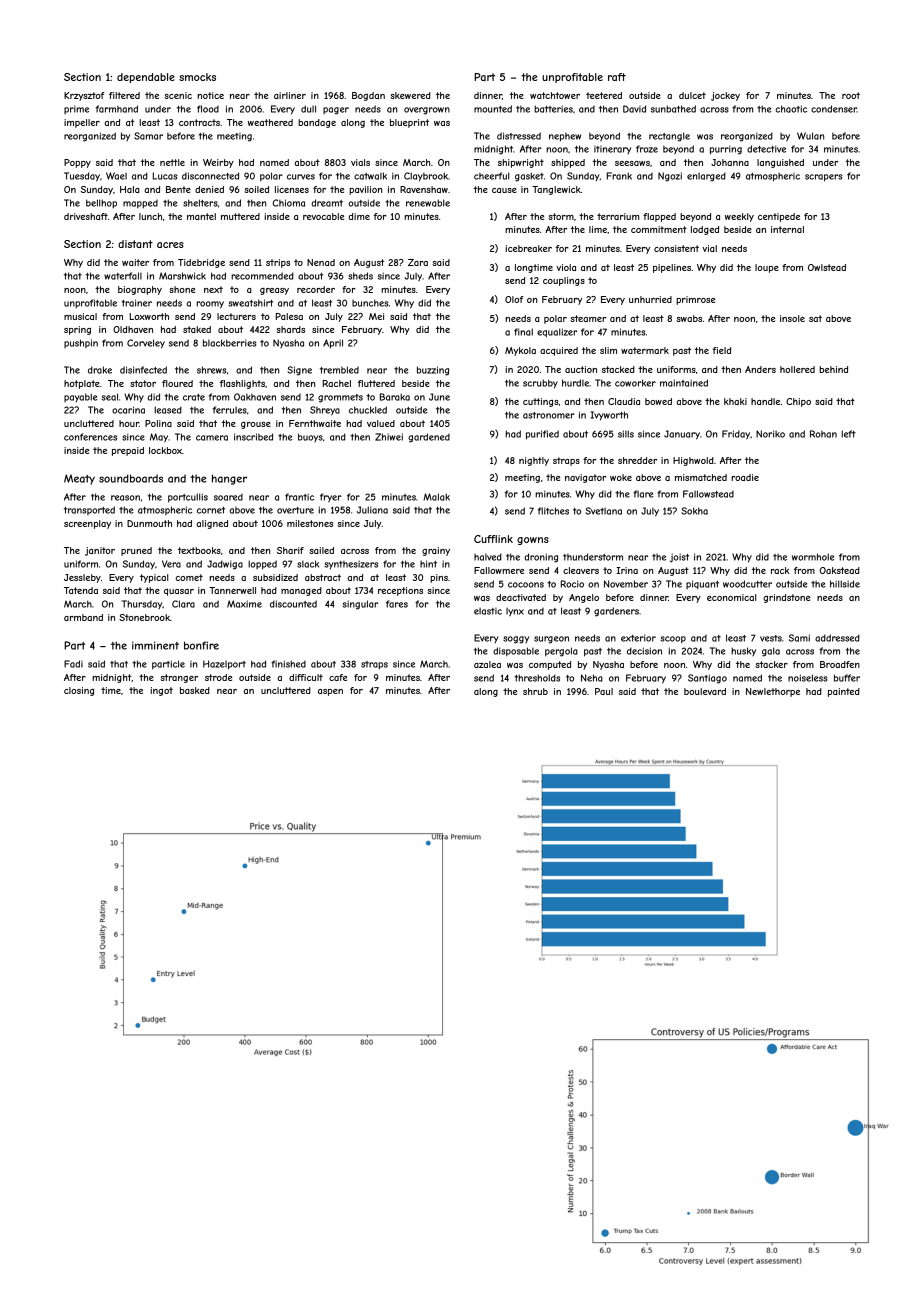 This screenshot has height=1308, width=924. Describe the element at coordinates (368, 96) in the screenshot. I see `Bogdan` at that location.
